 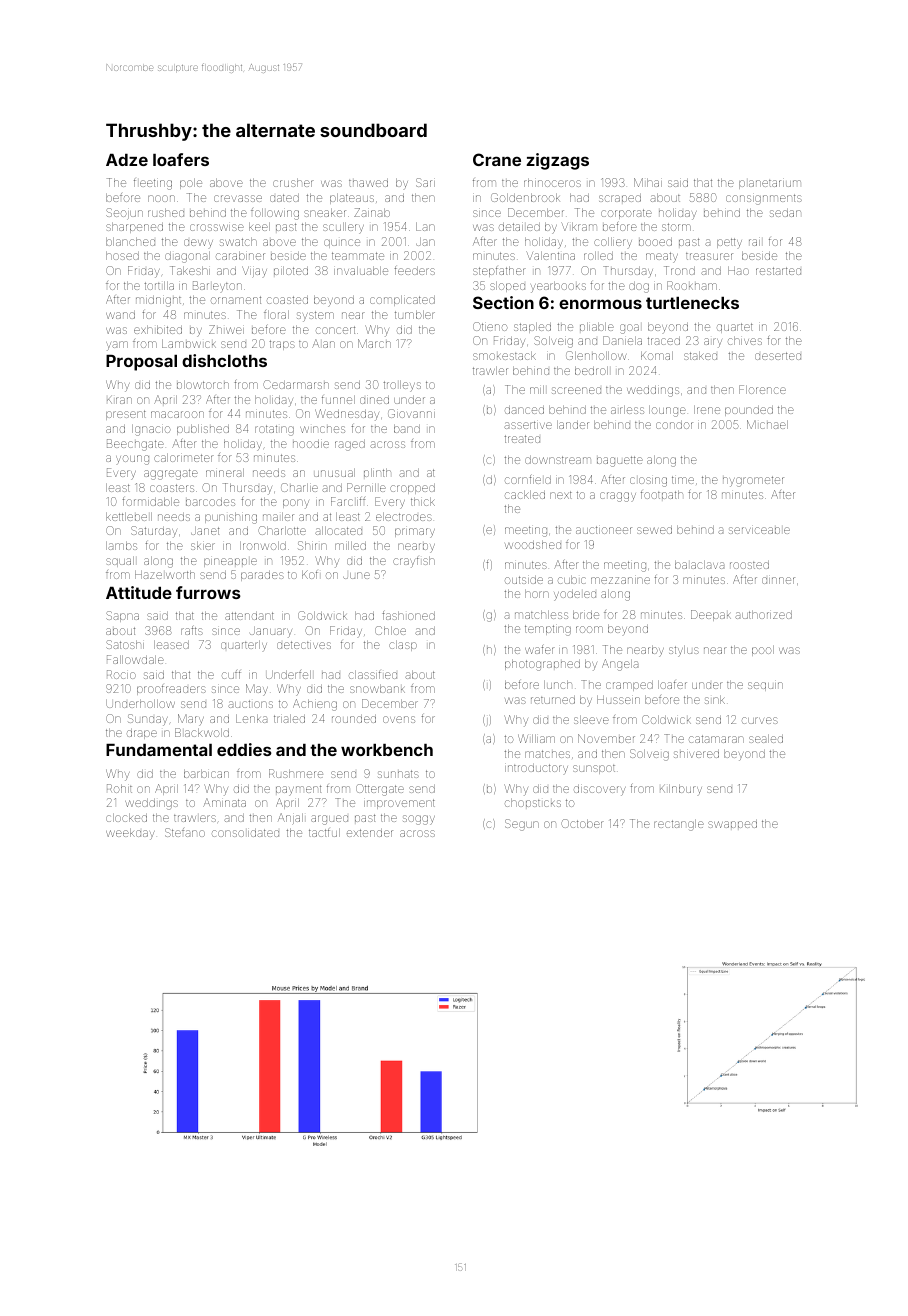 What do you see at coordinates (557, 161) in the screenshot?
I see `zigzags` at bounding box center [557, 161].
